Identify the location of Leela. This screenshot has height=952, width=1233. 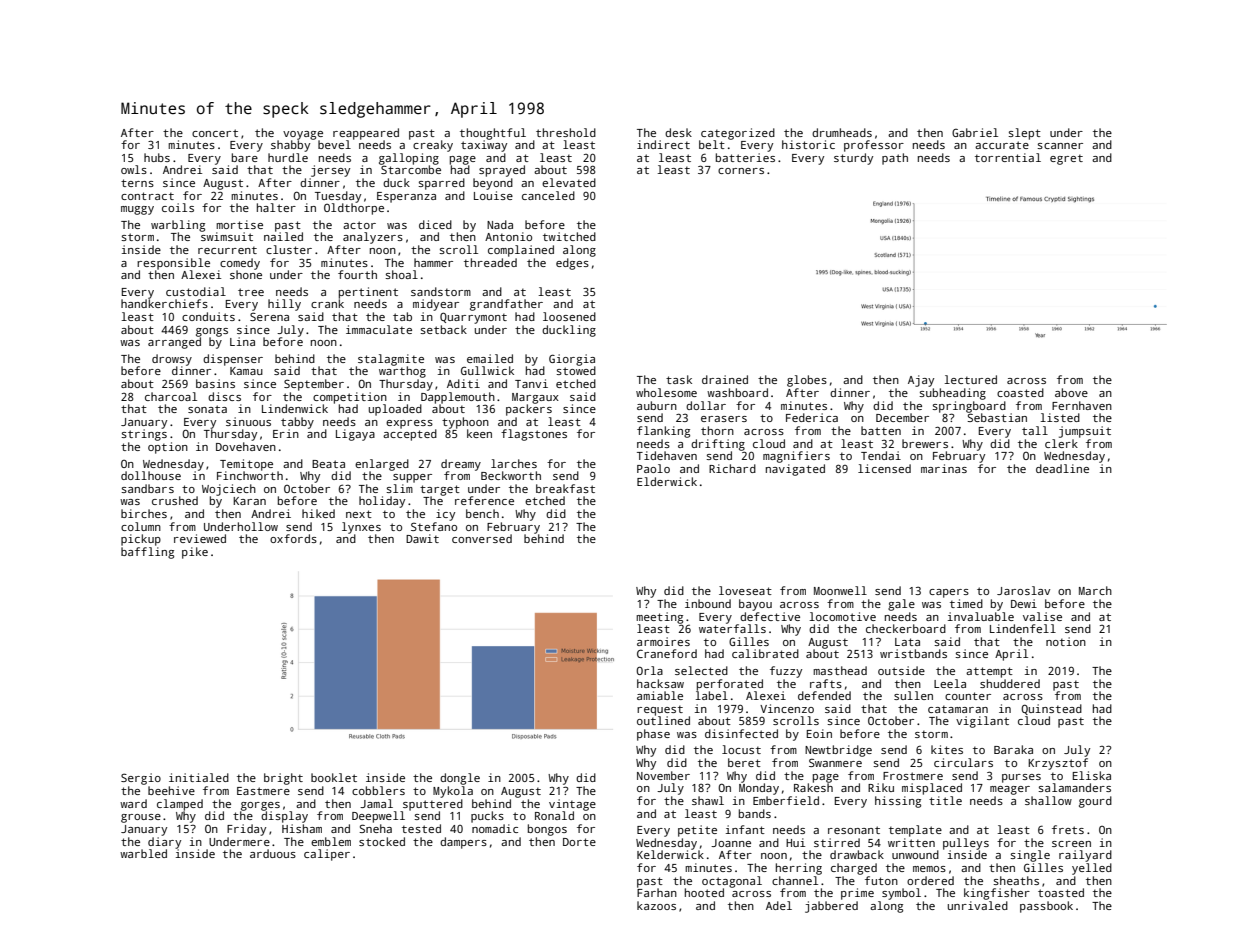
(950, 683).
